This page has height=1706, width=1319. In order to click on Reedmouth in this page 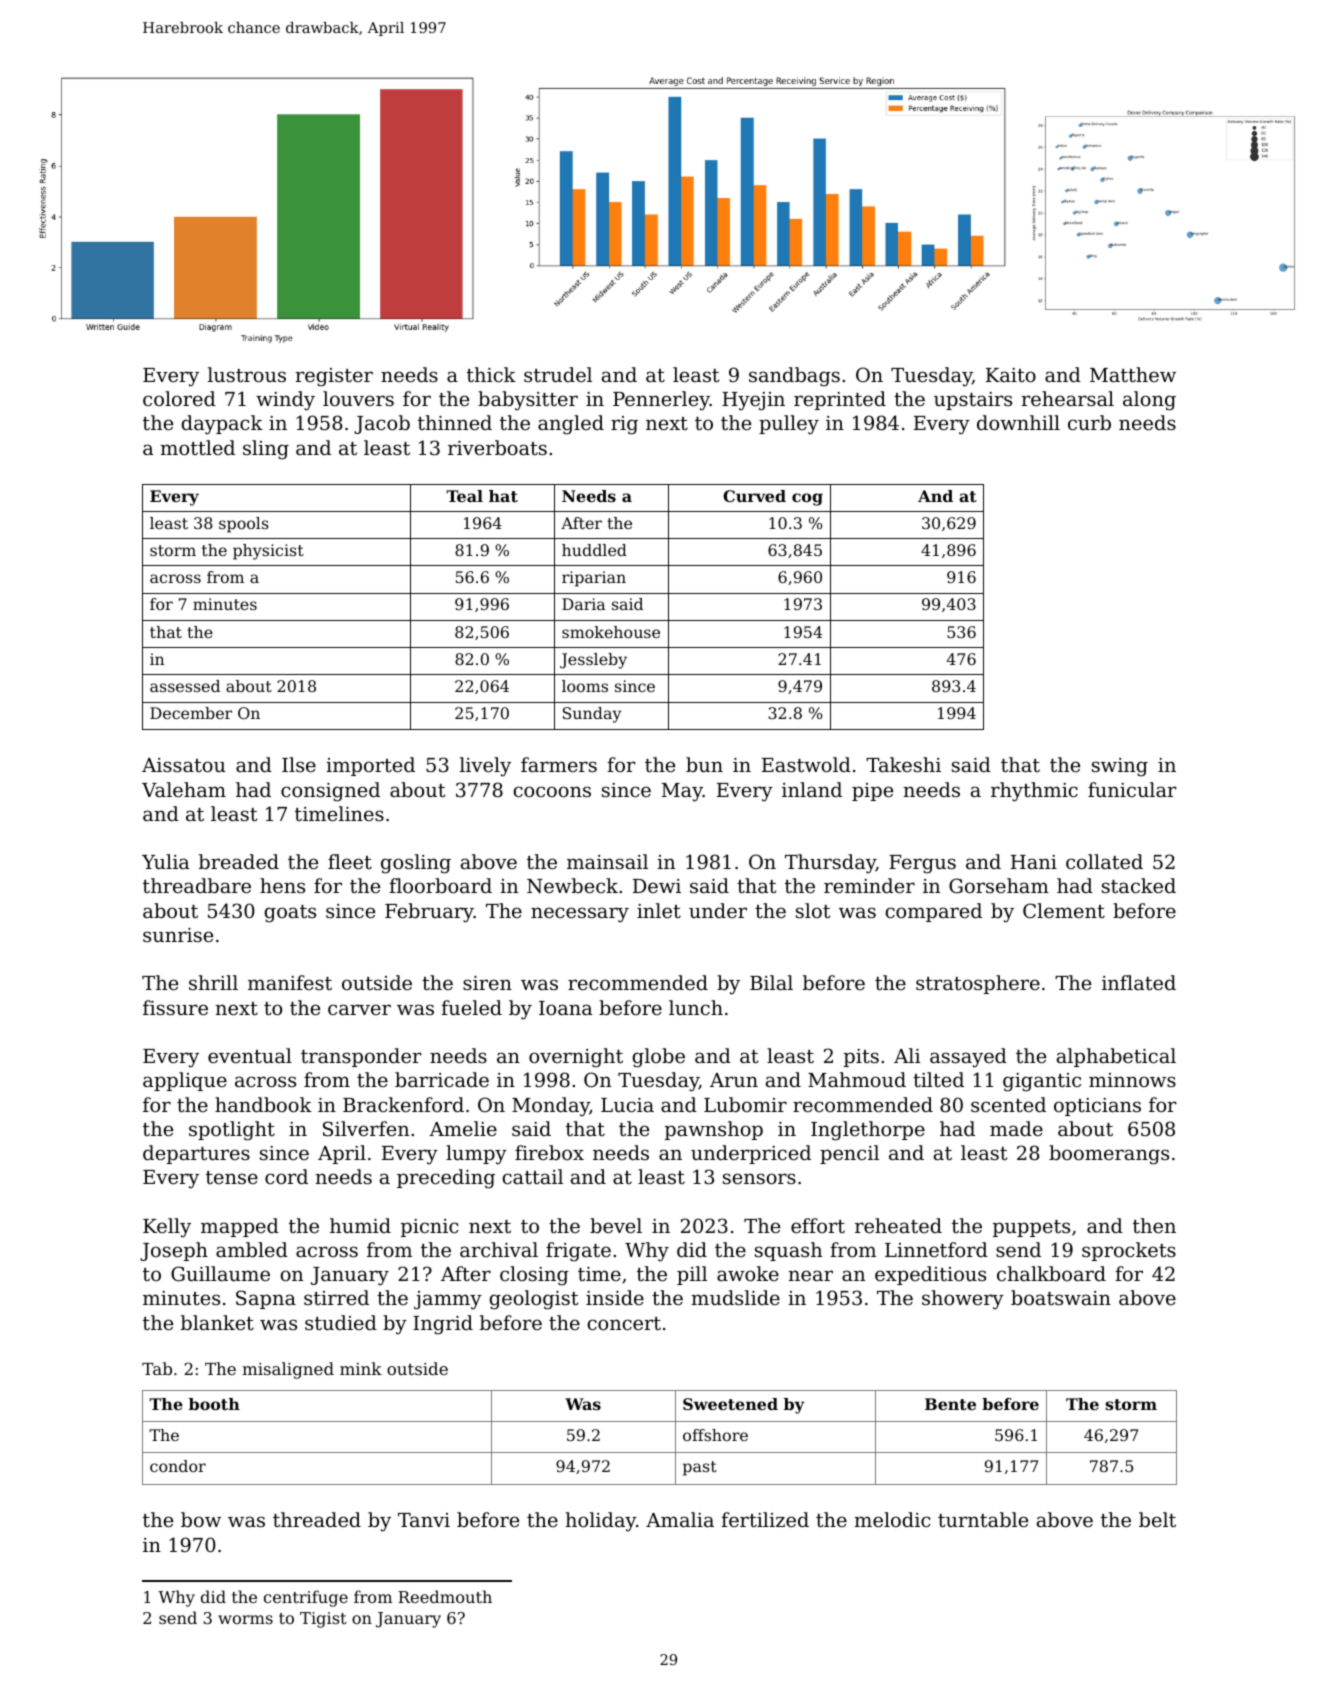, I will do `click(445, 1596)`.
